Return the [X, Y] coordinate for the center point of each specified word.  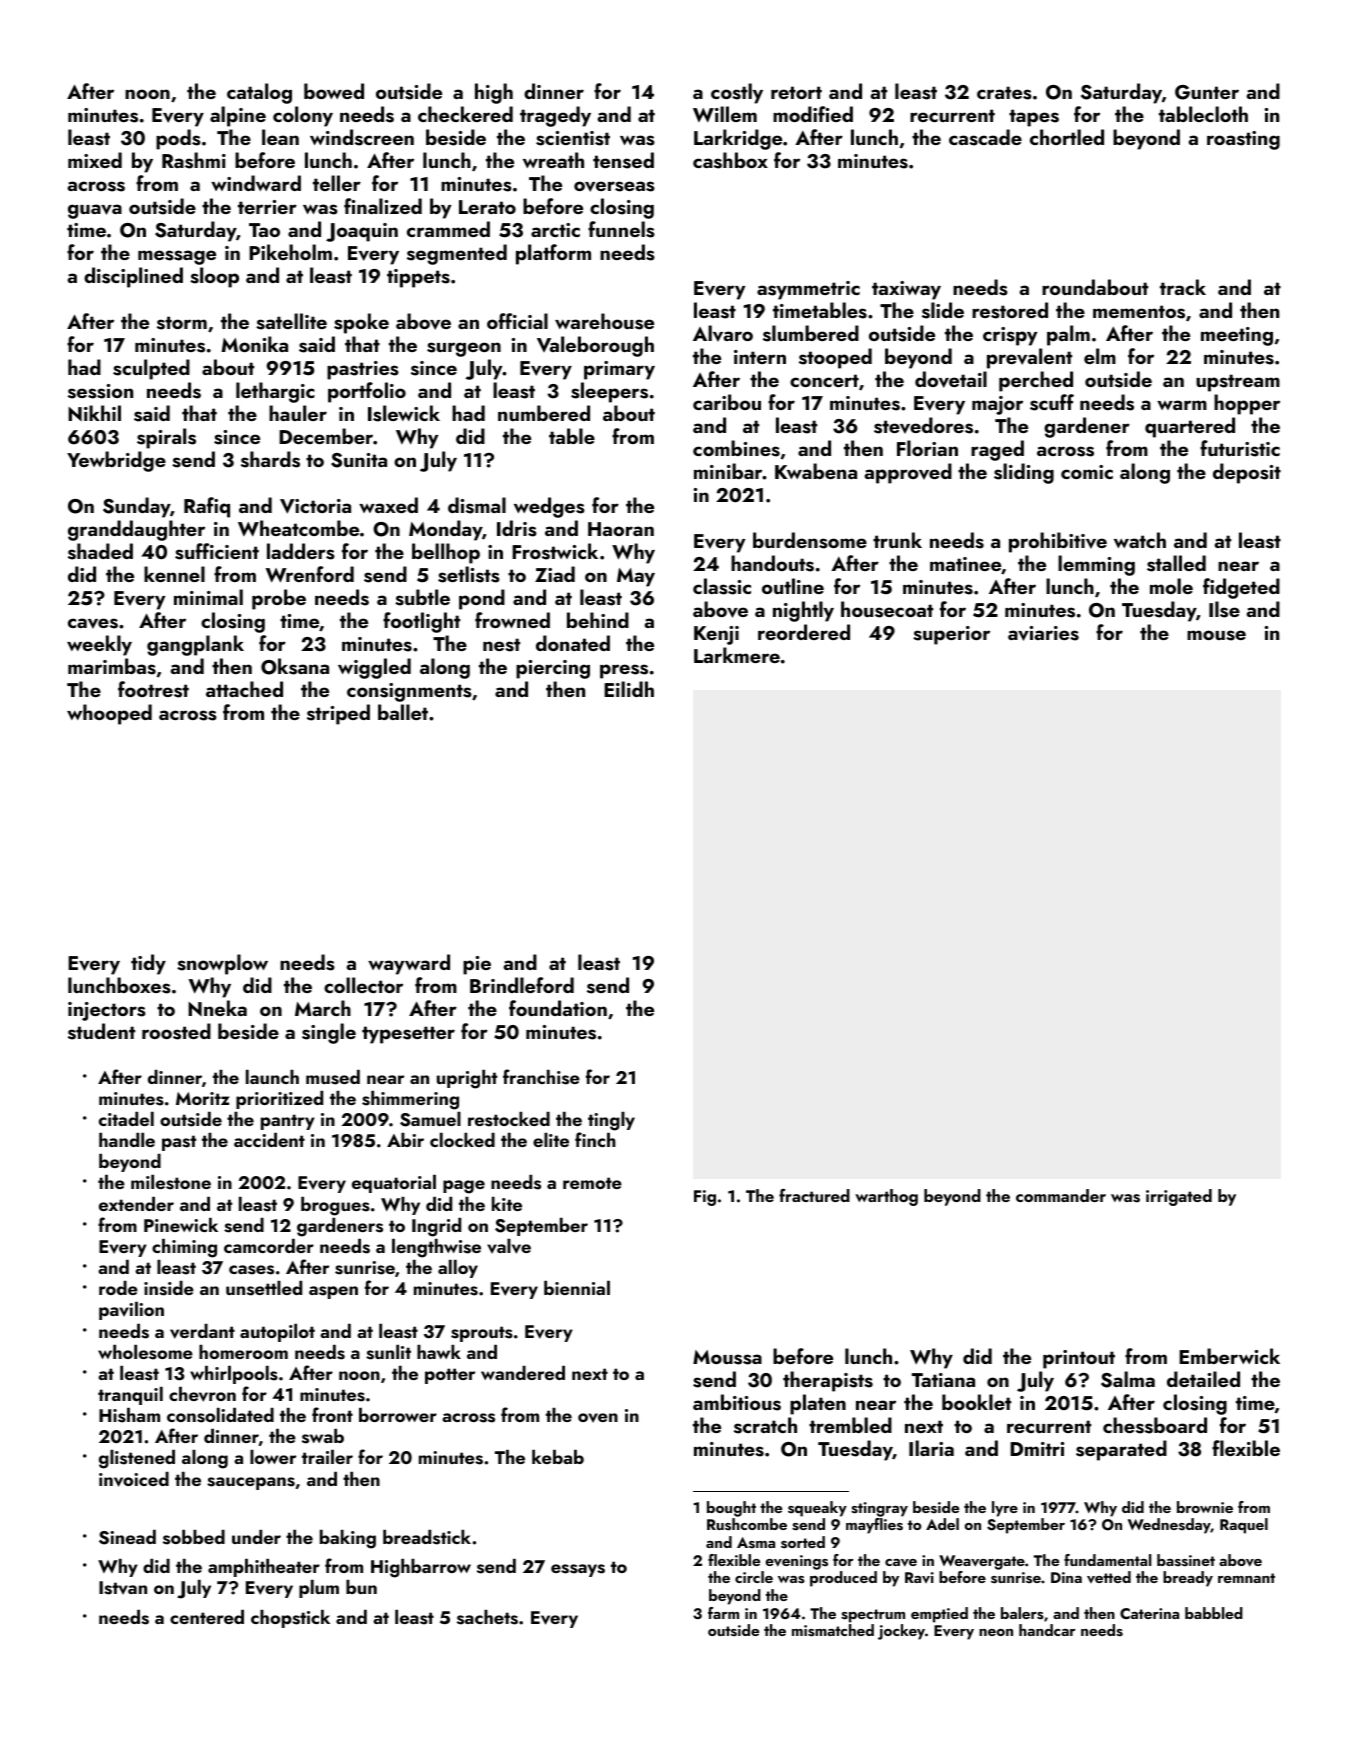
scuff [1052, 402]
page [464, 1187]
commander [1061, 1195]
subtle [422, 597]
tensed [623, 160]
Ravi [919, 1577]
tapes [1034, 118]
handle [127, 1140]
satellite [291, 321]
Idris [517, 528]
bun [361, 1587]
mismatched [833, 1630]
